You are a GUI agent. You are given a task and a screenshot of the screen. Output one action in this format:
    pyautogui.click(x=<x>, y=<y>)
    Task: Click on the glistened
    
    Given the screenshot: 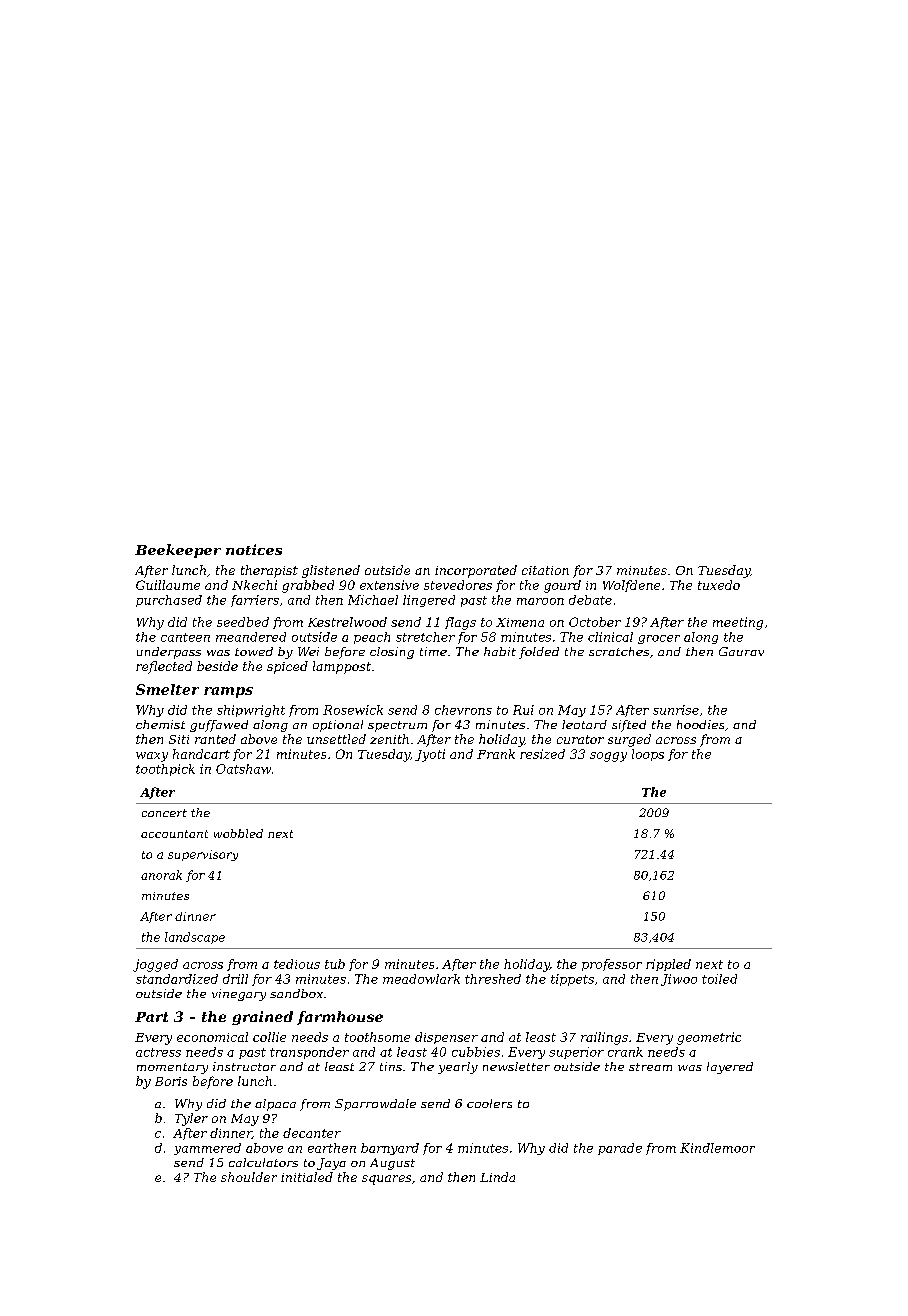 What is the action you would take?
    pyautogui.click(x=331, y=571)
